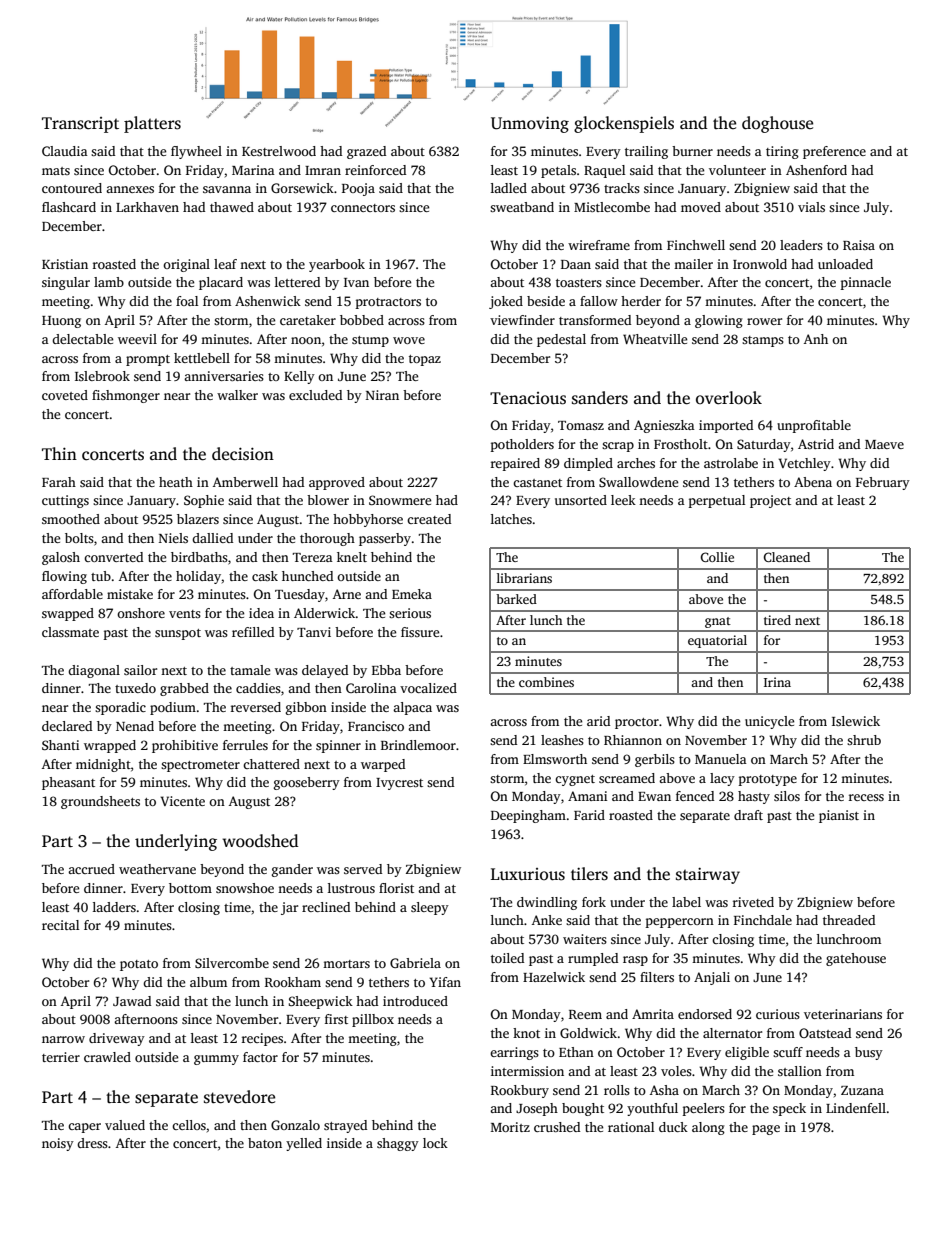 The width and height of the document is (952, 1233). What do you see at coordinates (366, 152) in the document?
I see `grazed` at bounding box center [366, 152].
